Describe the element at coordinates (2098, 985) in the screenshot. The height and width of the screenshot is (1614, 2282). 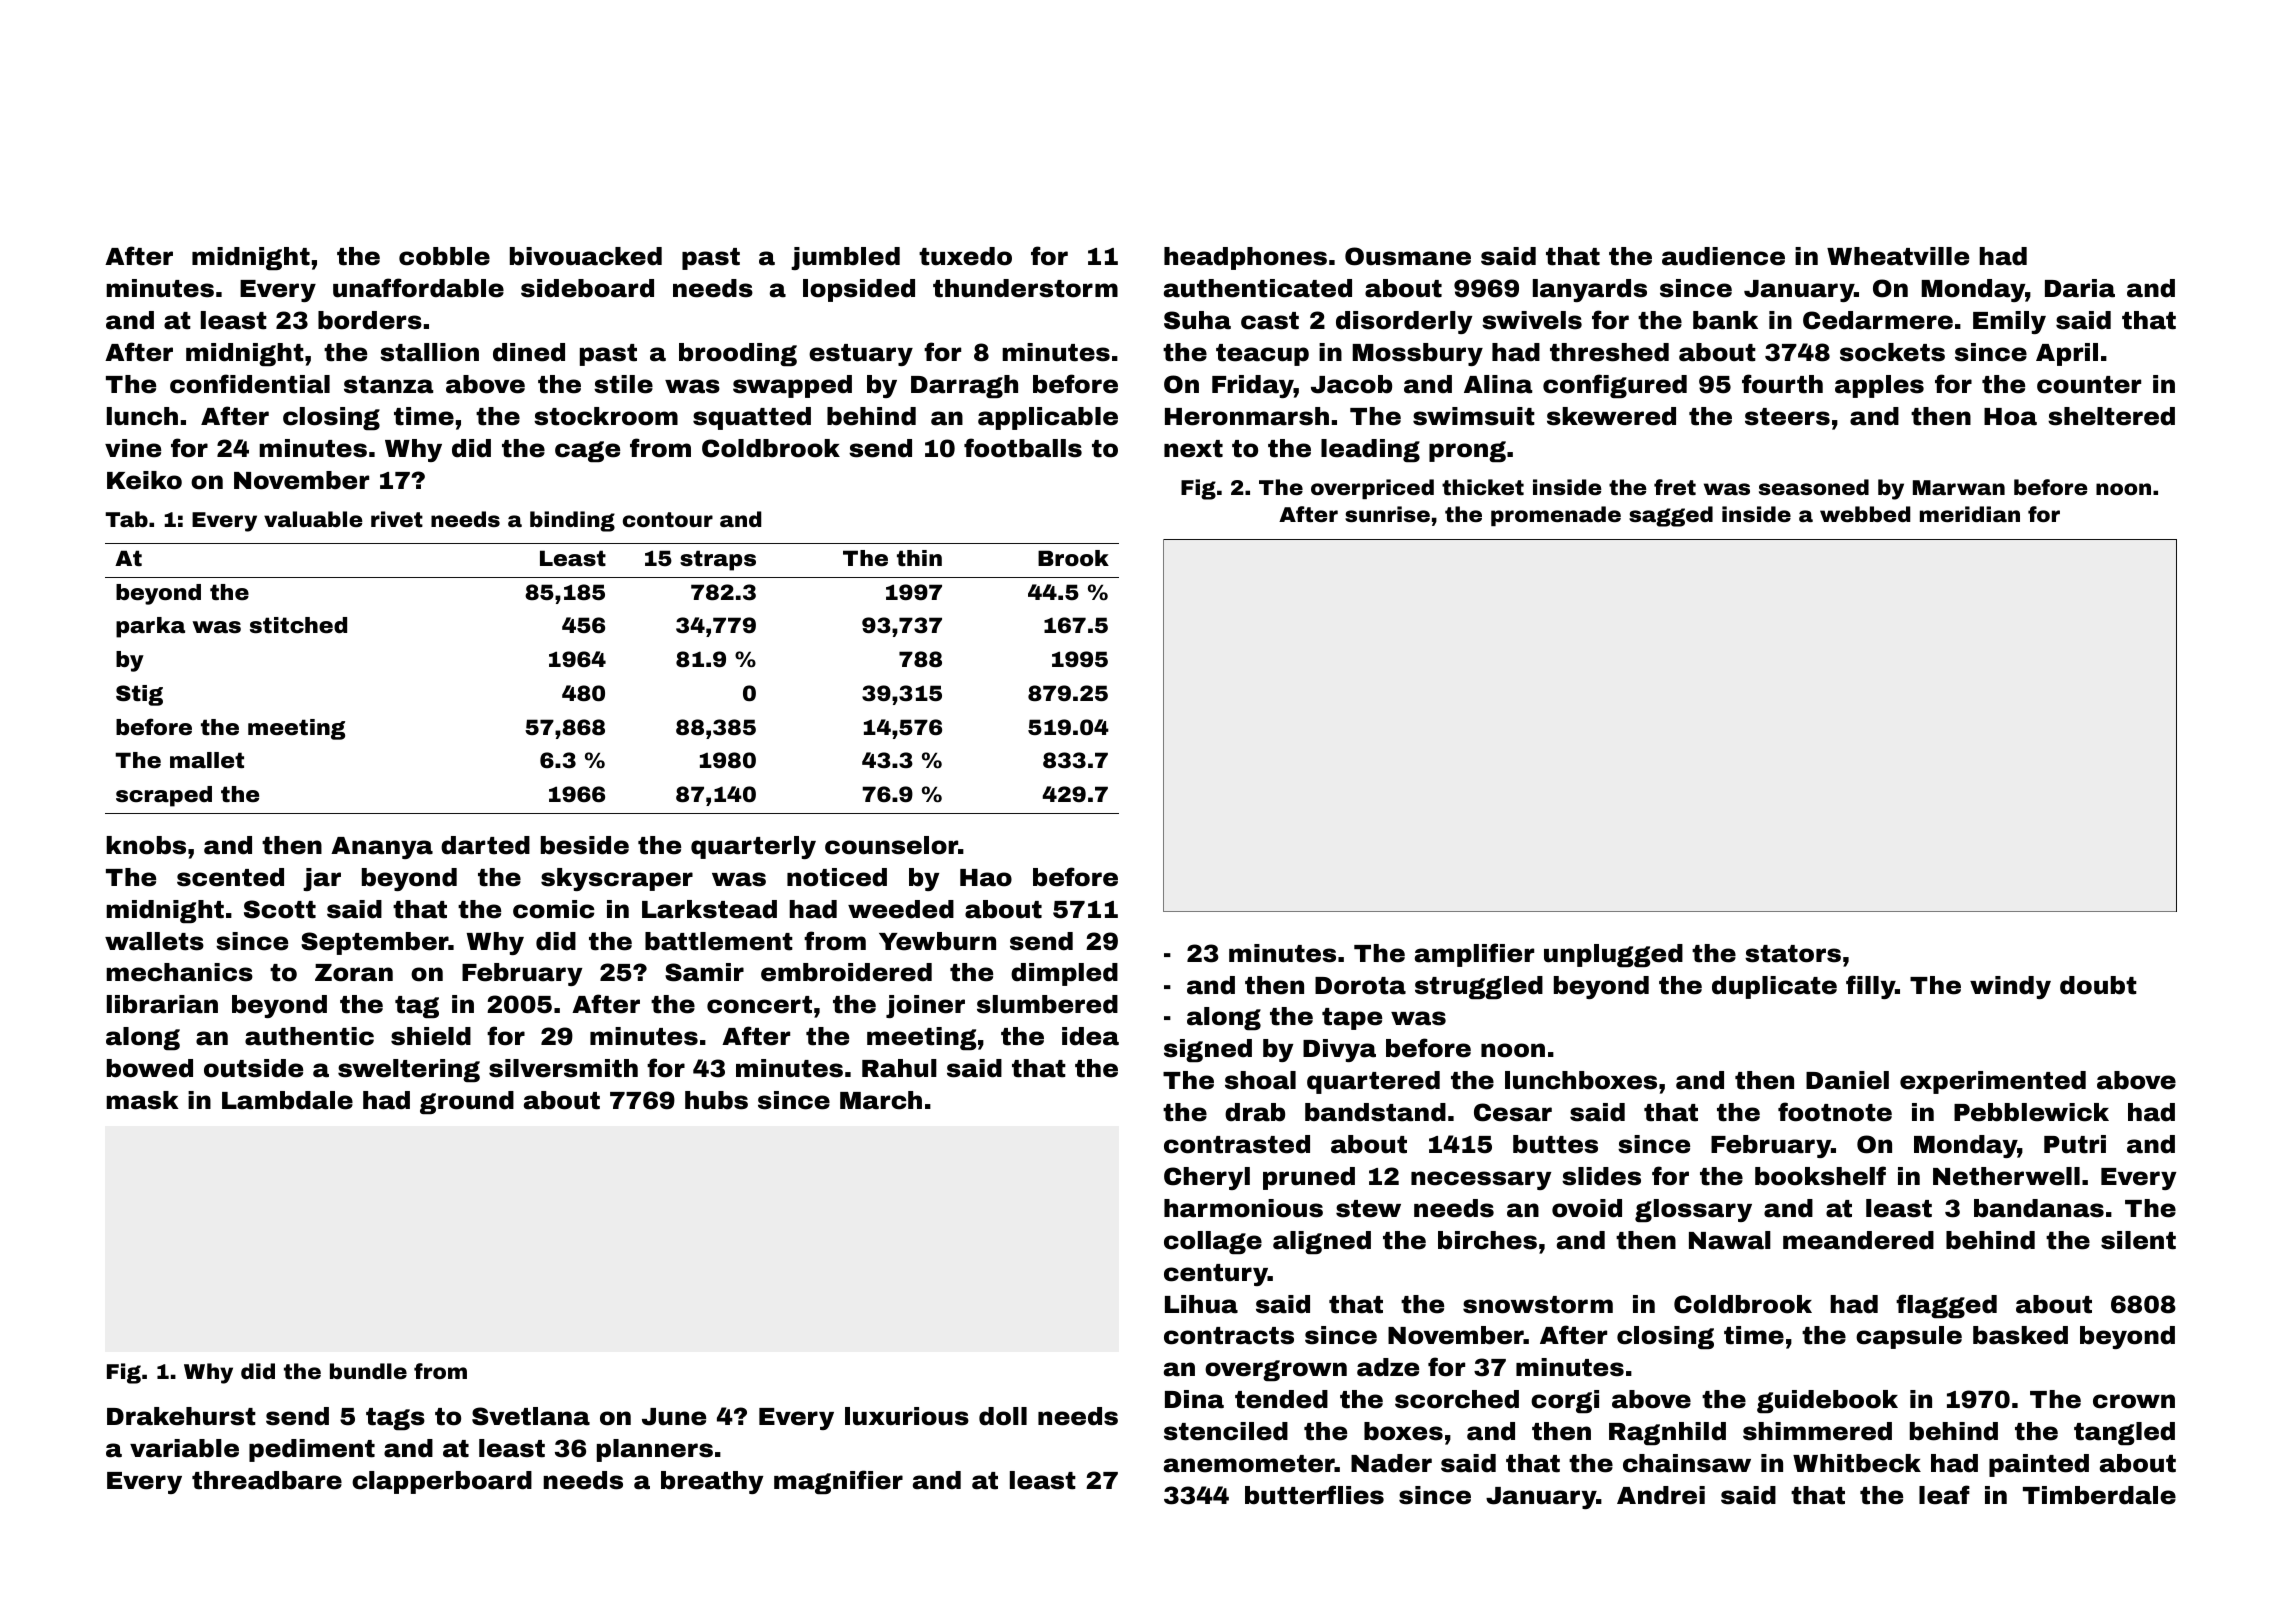
I see `doubt` at that location.
